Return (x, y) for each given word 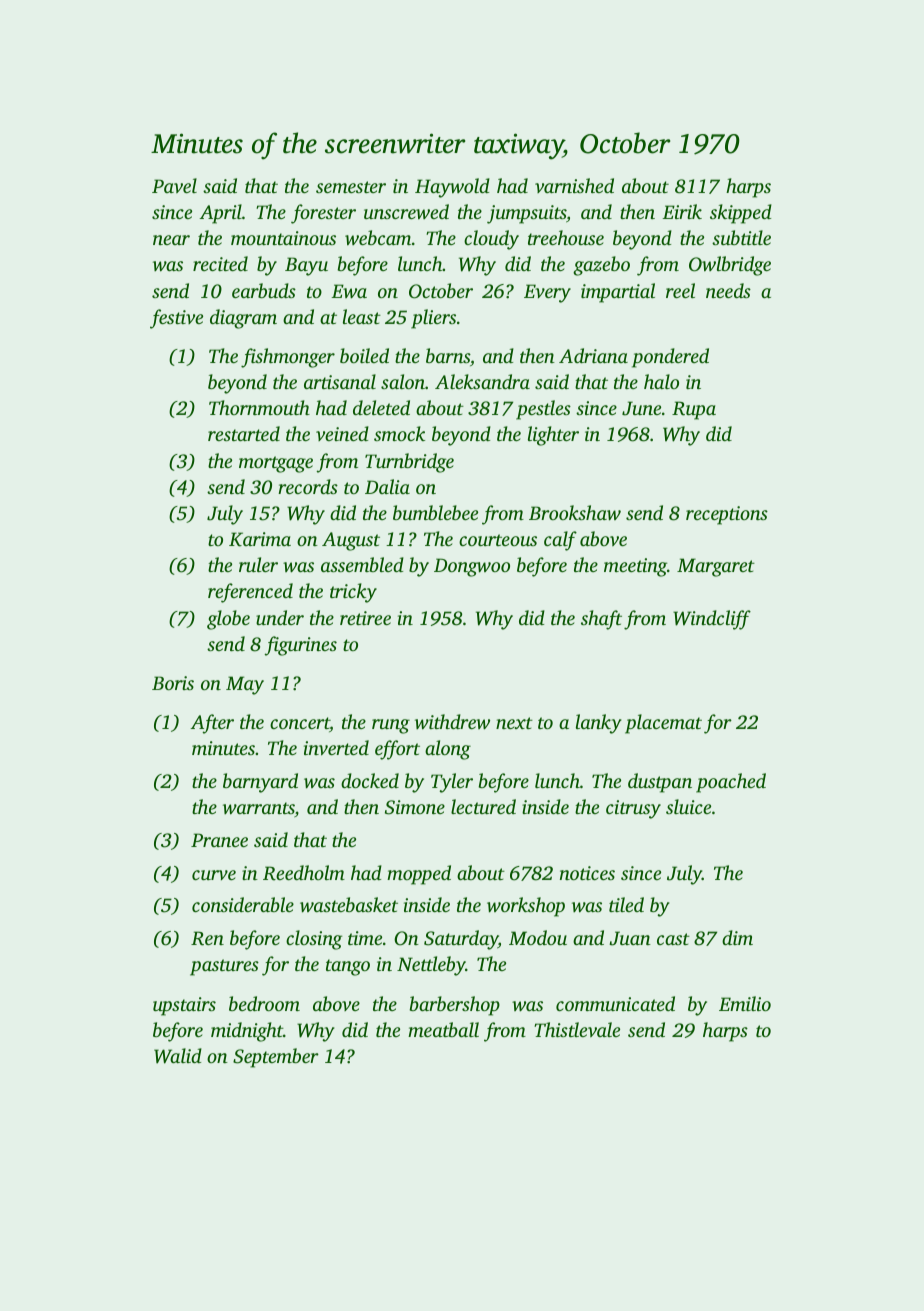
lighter (553, 436)
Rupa (694, 410)
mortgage (276, 464)
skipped (741, 214)
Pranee (219, 840)
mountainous (283, 238)
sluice (688, 806)
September (276, 1058)
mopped (419, 875)
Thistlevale (577, 1029)
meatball (443, 1029)
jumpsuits (526, 214)
